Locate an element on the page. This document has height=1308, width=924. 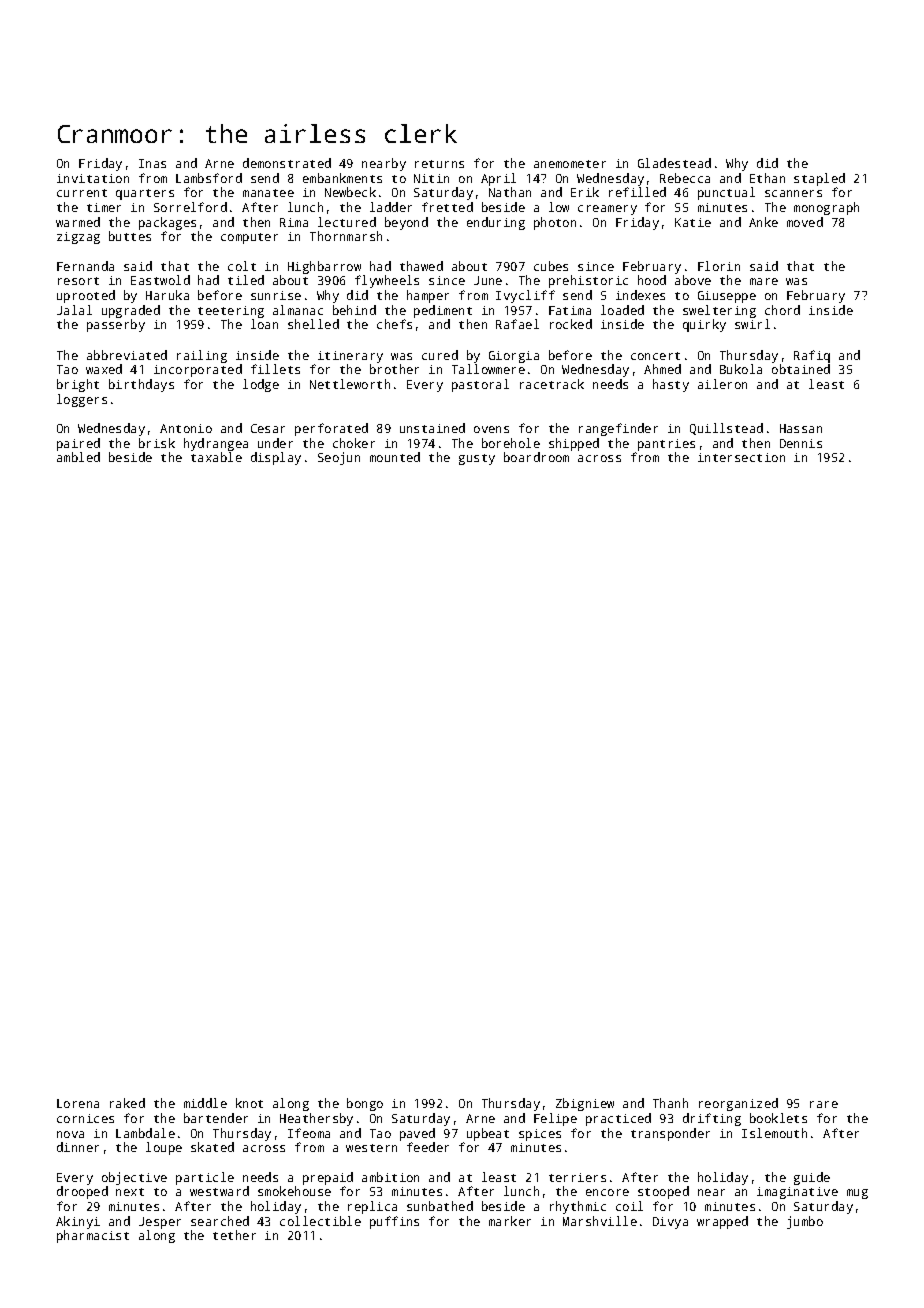
bongo is located at coordinates (365, 1104).
